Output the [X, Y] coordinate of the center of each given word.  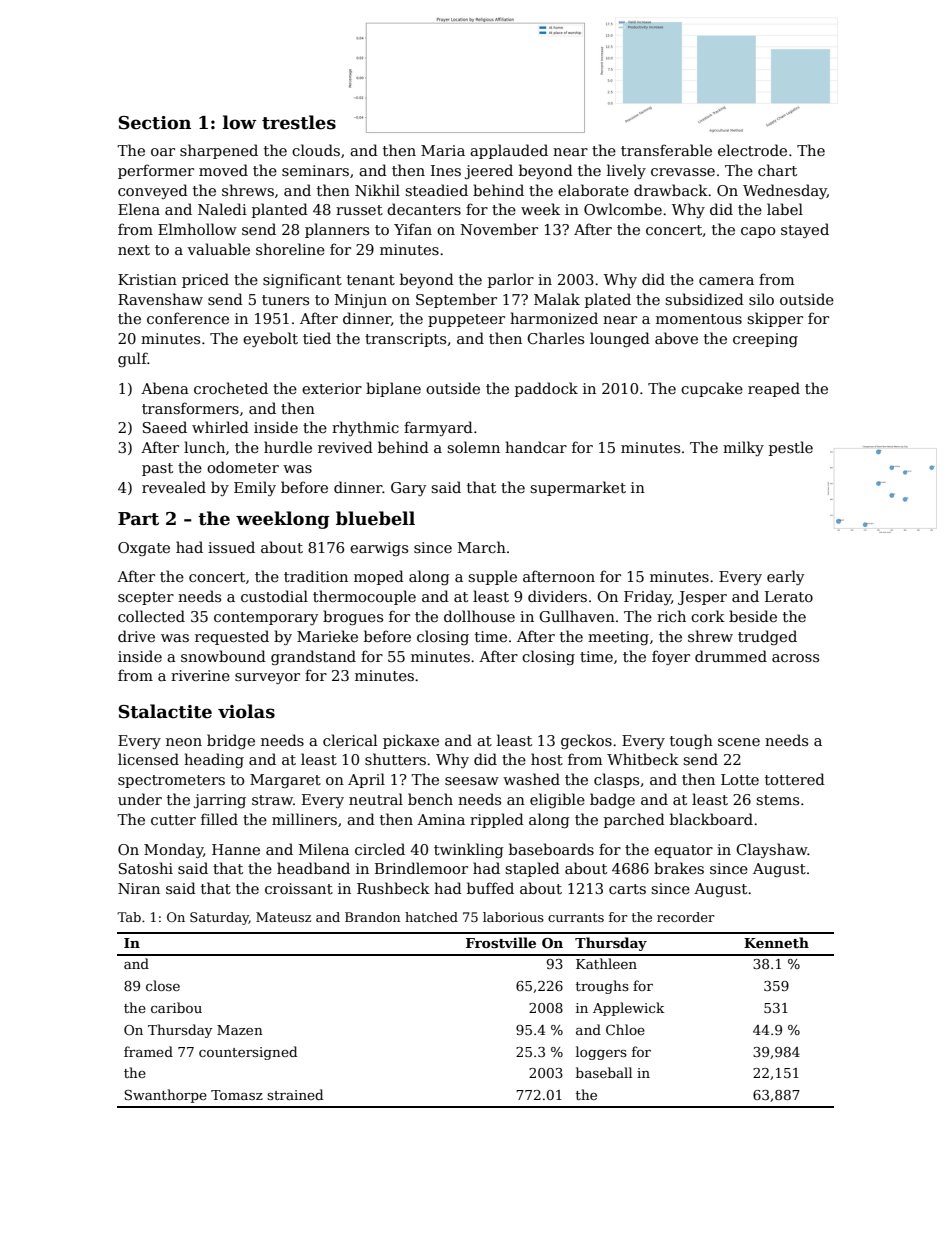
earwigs [379, 549]
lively [626, 171]
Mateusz [283, 917]
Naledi [222, 209]
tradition [316, 576]
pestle [791, 448]
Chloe [625, 1029]
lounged [620, 339]
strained [295, 1094]
